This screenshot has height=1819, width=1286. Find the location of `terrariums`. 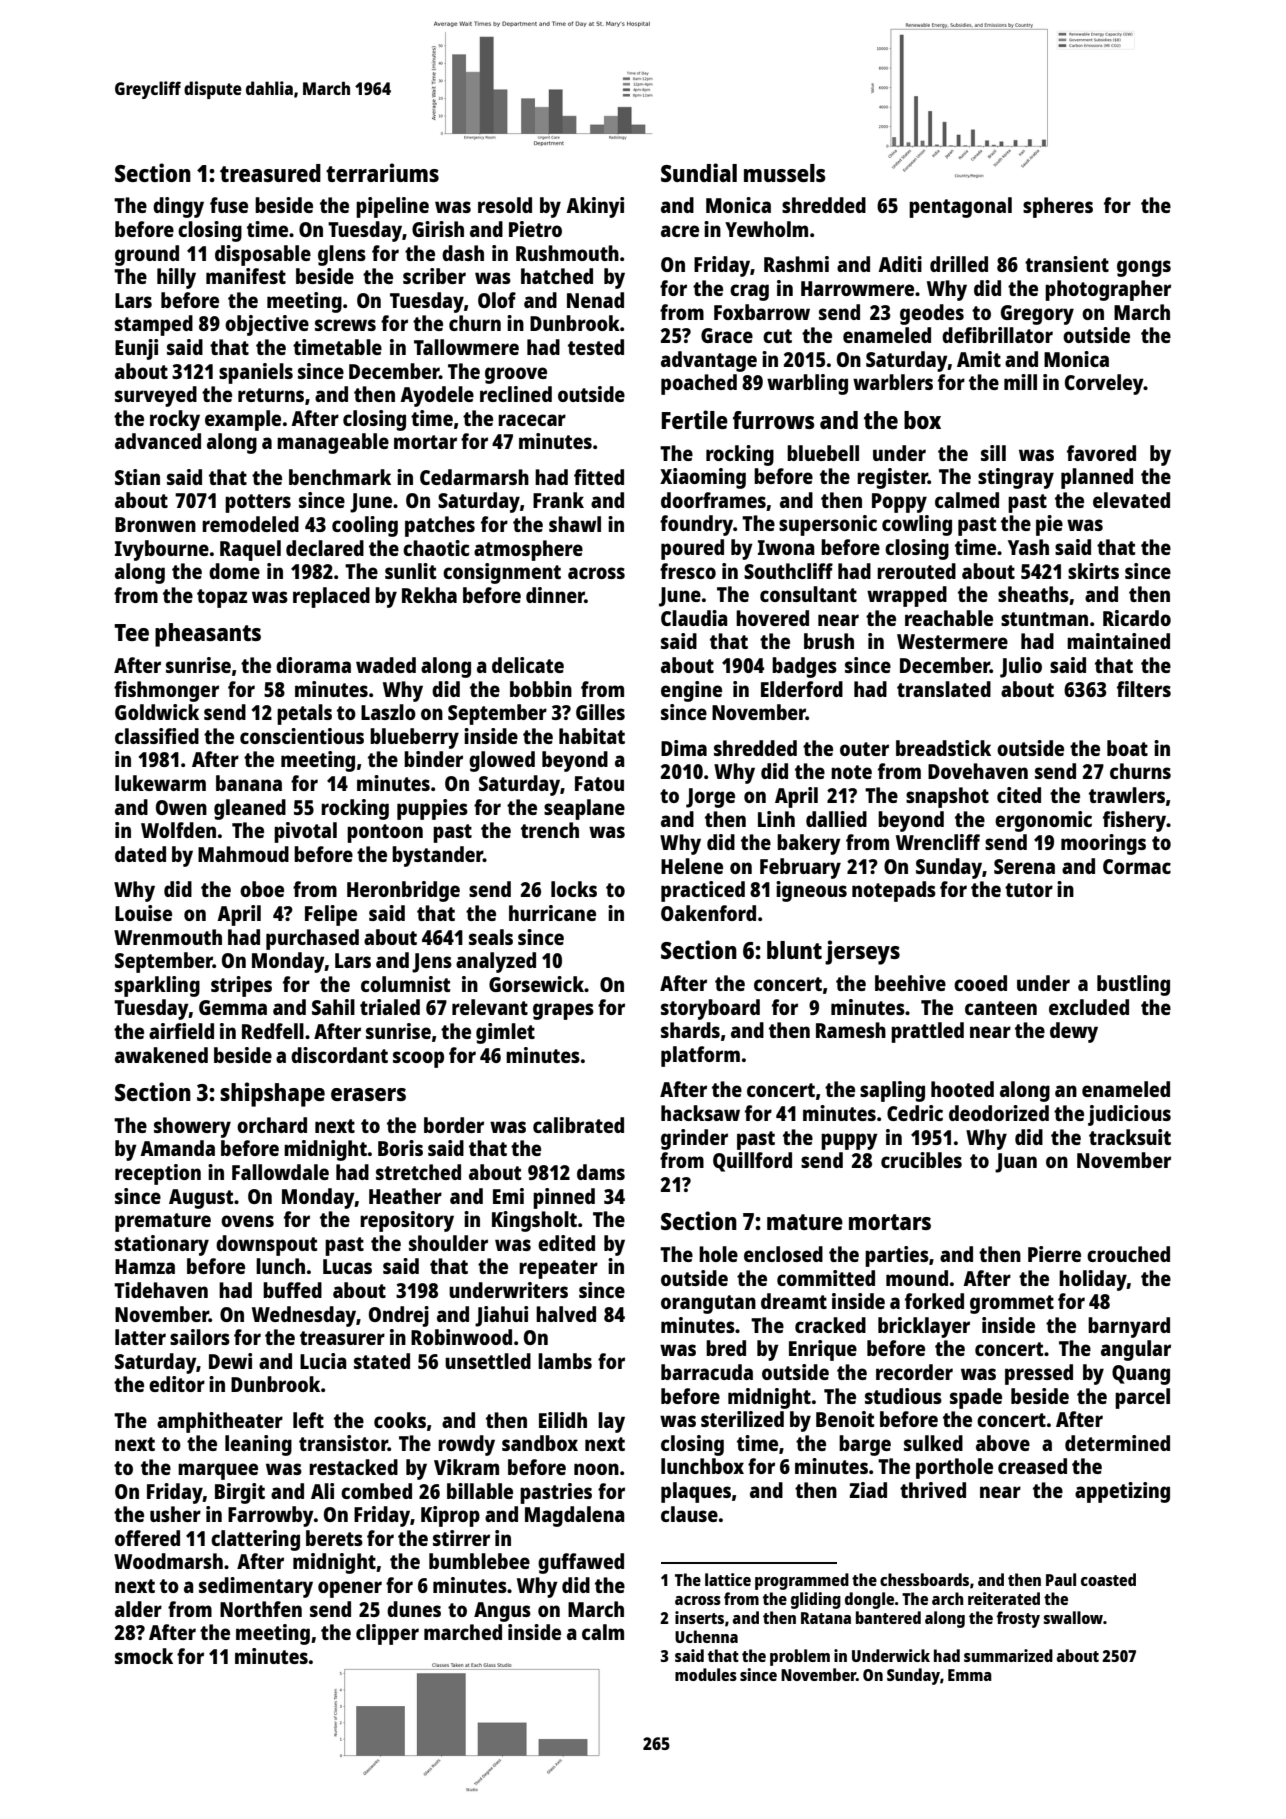

terrariums is located at coordinates (382, 172).
